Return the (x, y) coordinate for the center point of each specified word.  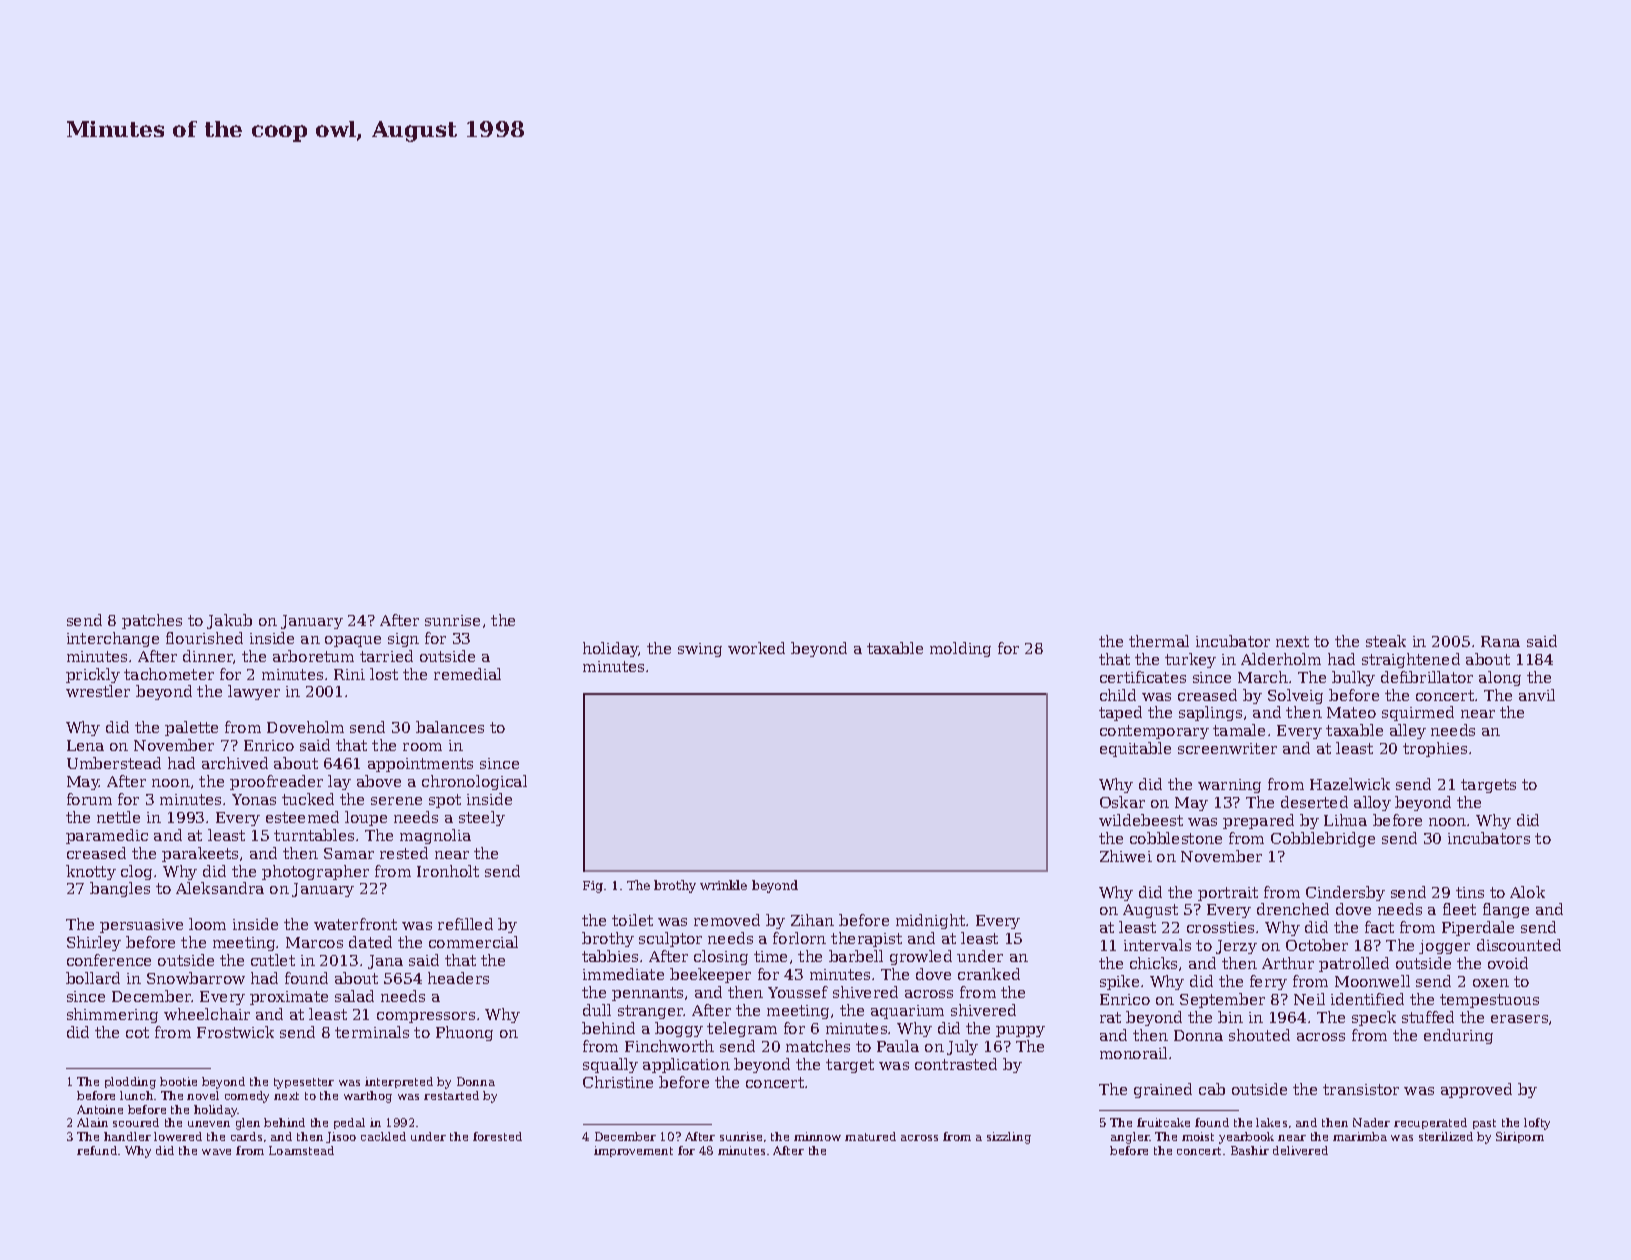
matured (870, 1136)
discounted (1519, 945)
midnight (930, 921)
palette (191, 728)
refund (97, 1150)
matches (818, 1046)
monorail (1133, 1053)
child (1118, 695)
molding (960, 649)
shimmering (112, 1015)
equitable (1135, 749)
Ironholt (448, 871)
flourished (204, 638)
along (1500, 678)
